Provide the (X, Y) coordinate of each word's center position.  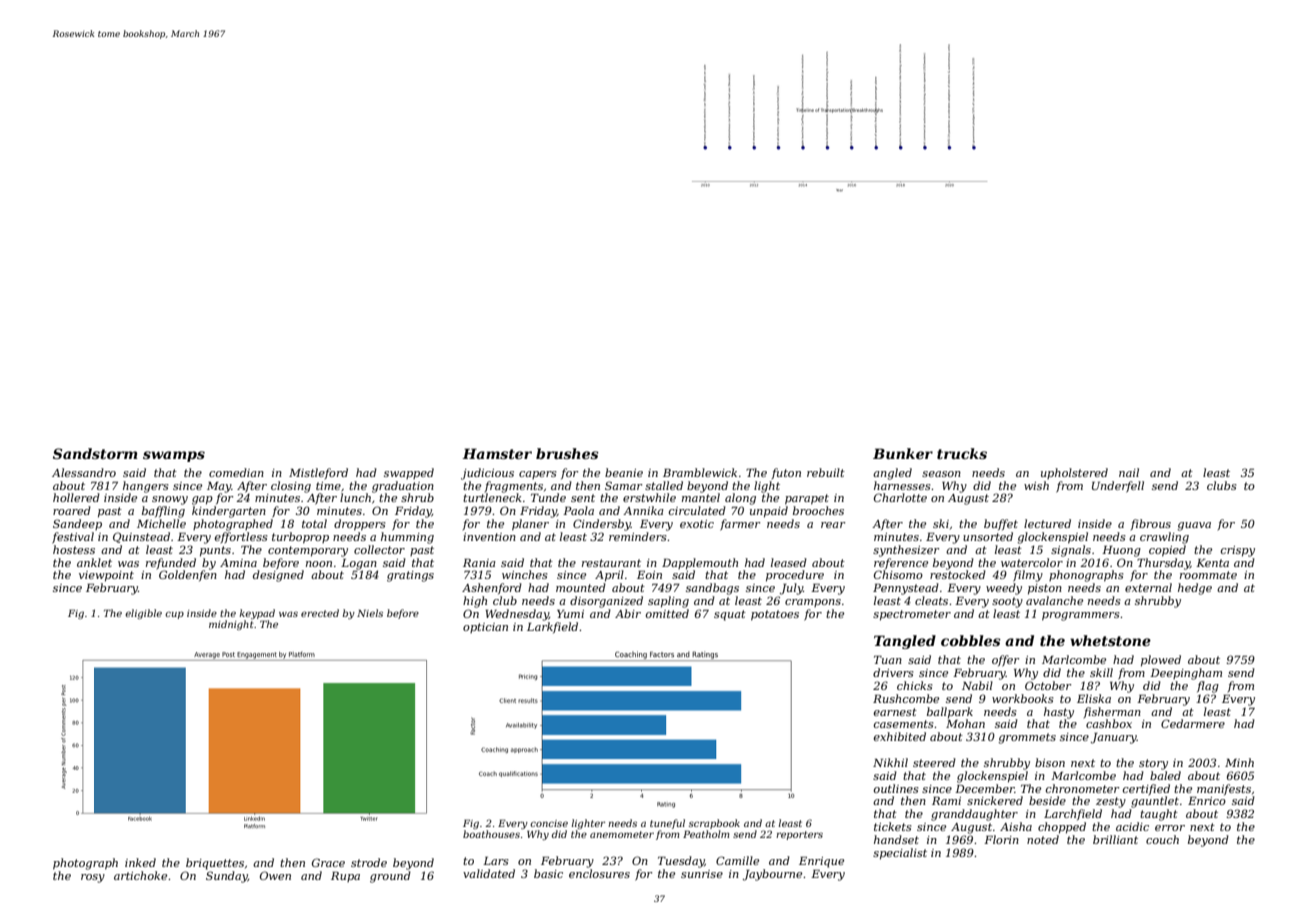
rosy (93, 878)
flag (1208, 687)
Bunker (903, 453)
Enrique (821, 862)
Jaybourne (772, 875)
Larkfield (552, 627)
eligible (143, 614)
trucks (962, 453)
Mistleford (318, 473)
